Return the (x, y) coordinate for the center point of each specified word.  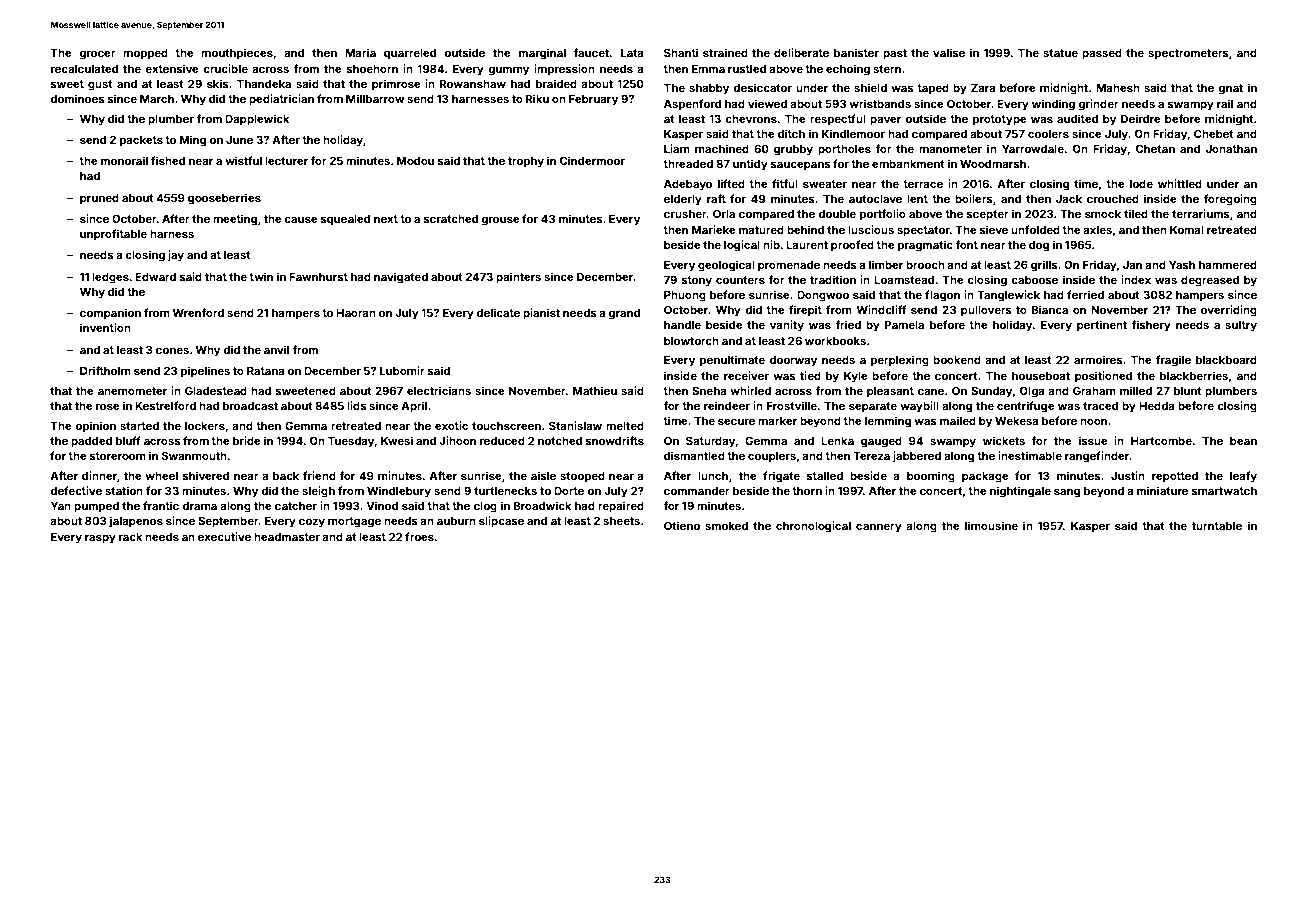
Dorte (569, 490)
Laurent (807, 245)
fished (168, 160)
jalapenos (136, 522)
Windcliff (881, 309)
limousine (991, 525)
